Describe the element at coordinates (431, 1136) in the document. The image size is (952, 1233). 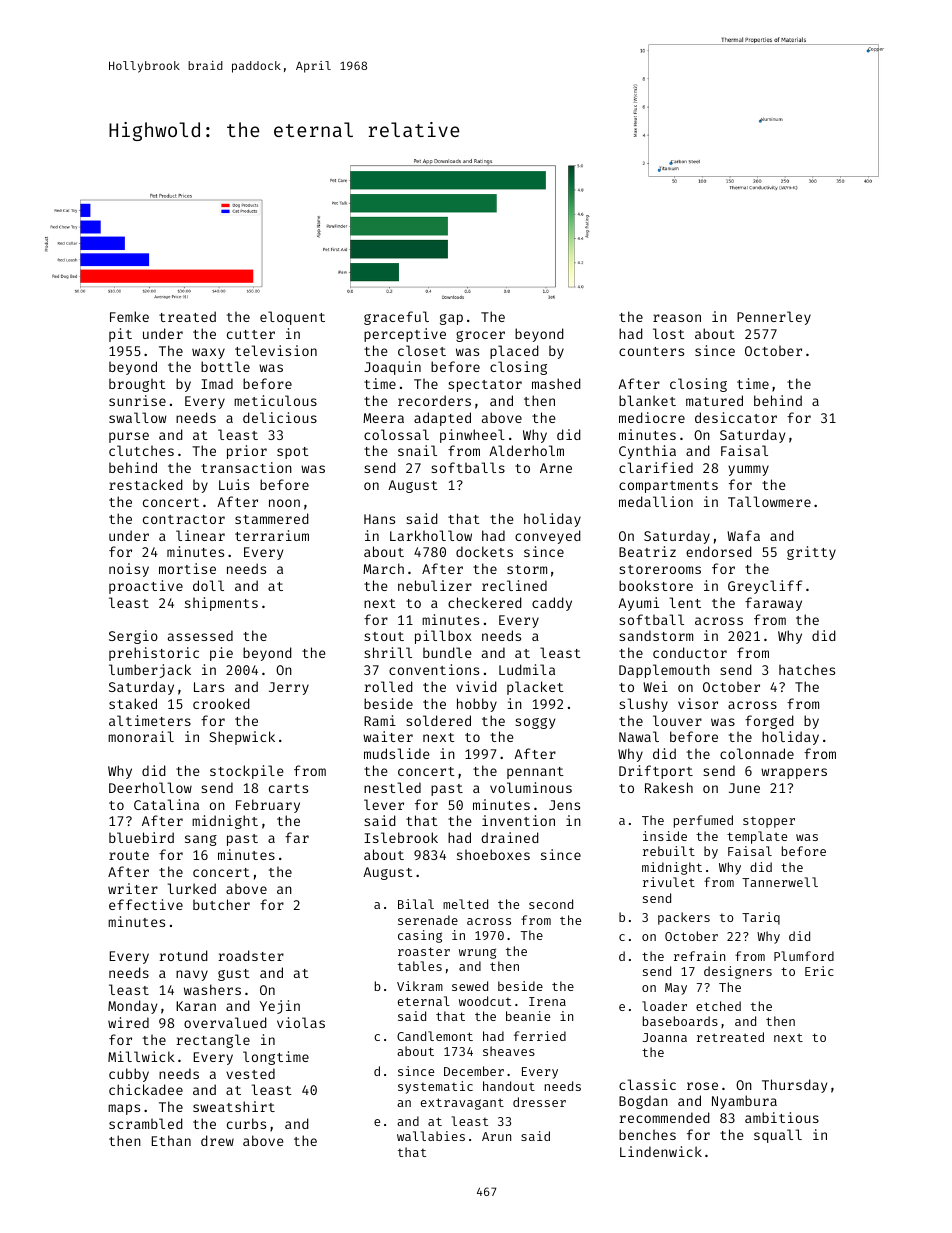
I see `wallabies` at that location.
